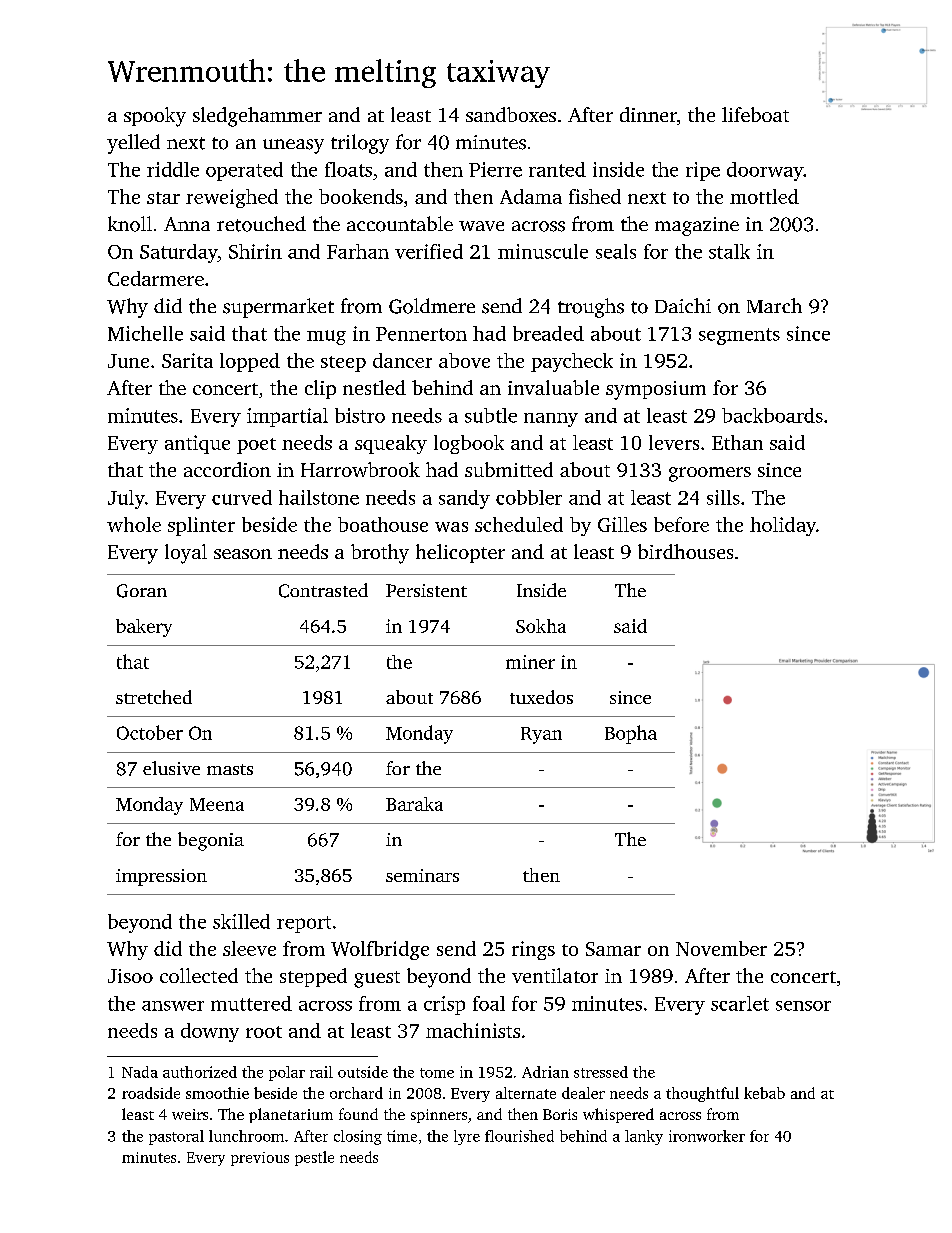 The height and width of the image is (1233, 952). What do you see at coordinates (343, 364) in the image?
I see `steep` at bounding box center [343, 364].
